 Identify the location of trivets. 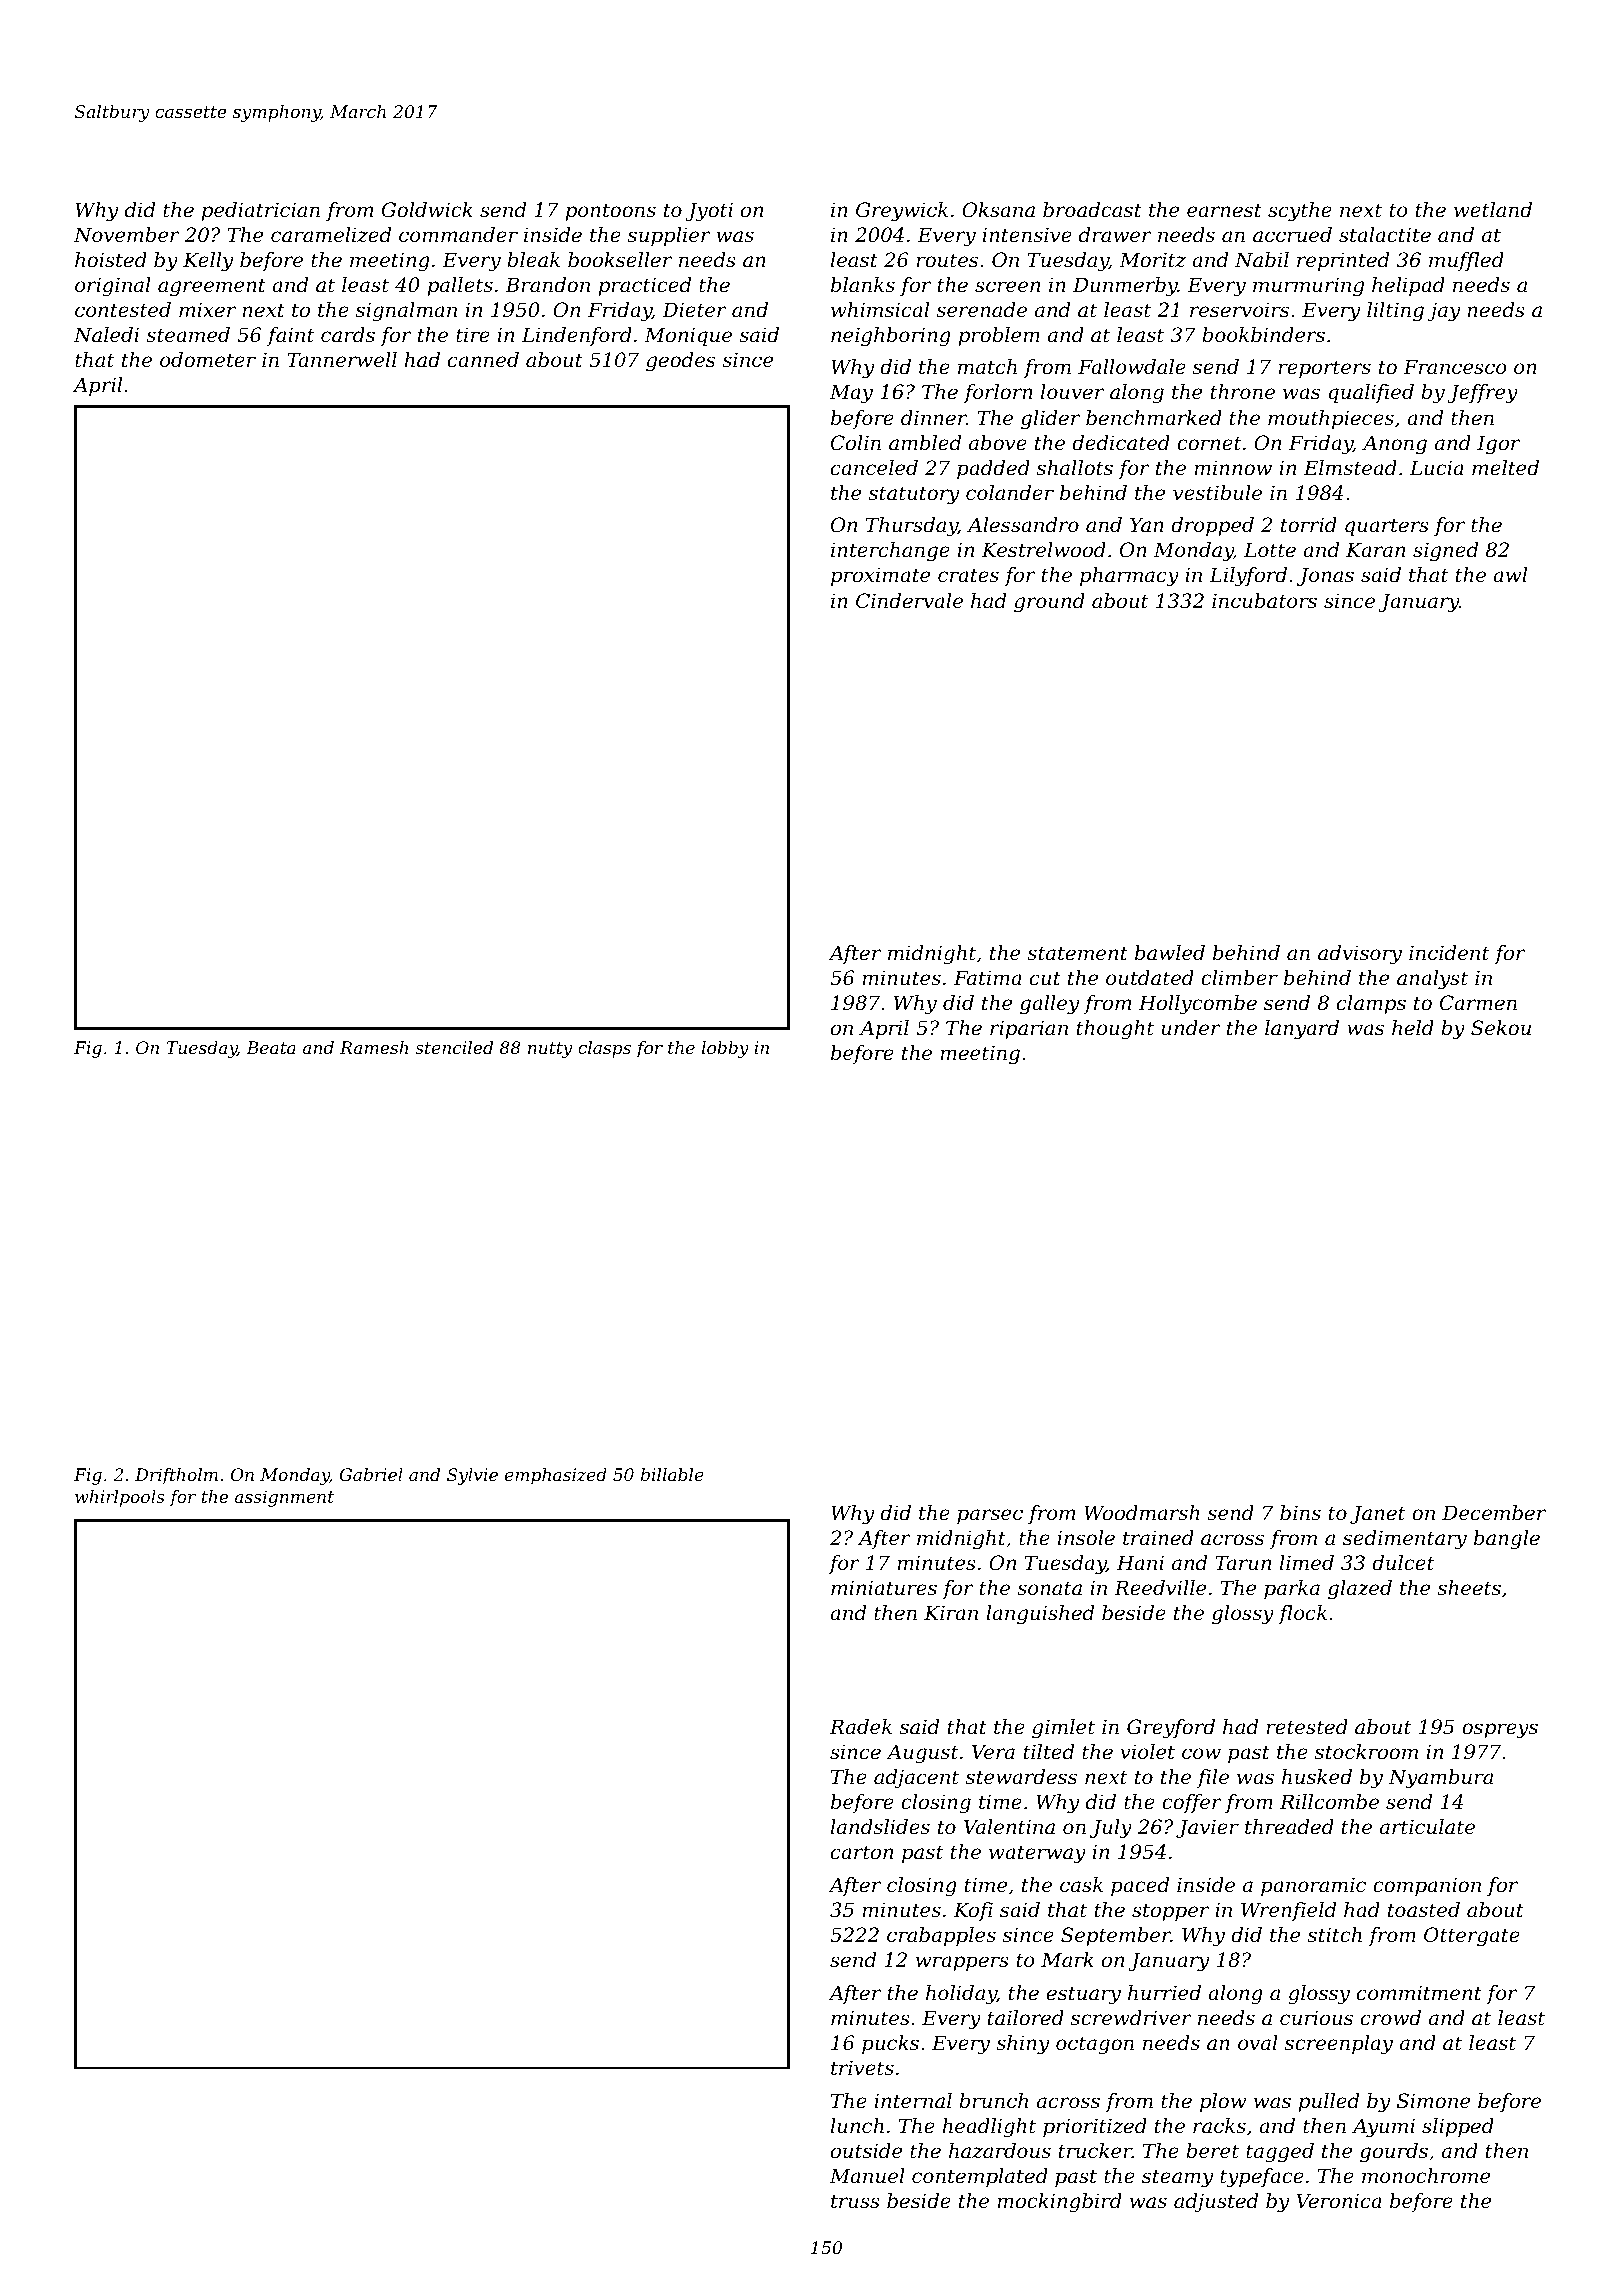
(862, 2068).
